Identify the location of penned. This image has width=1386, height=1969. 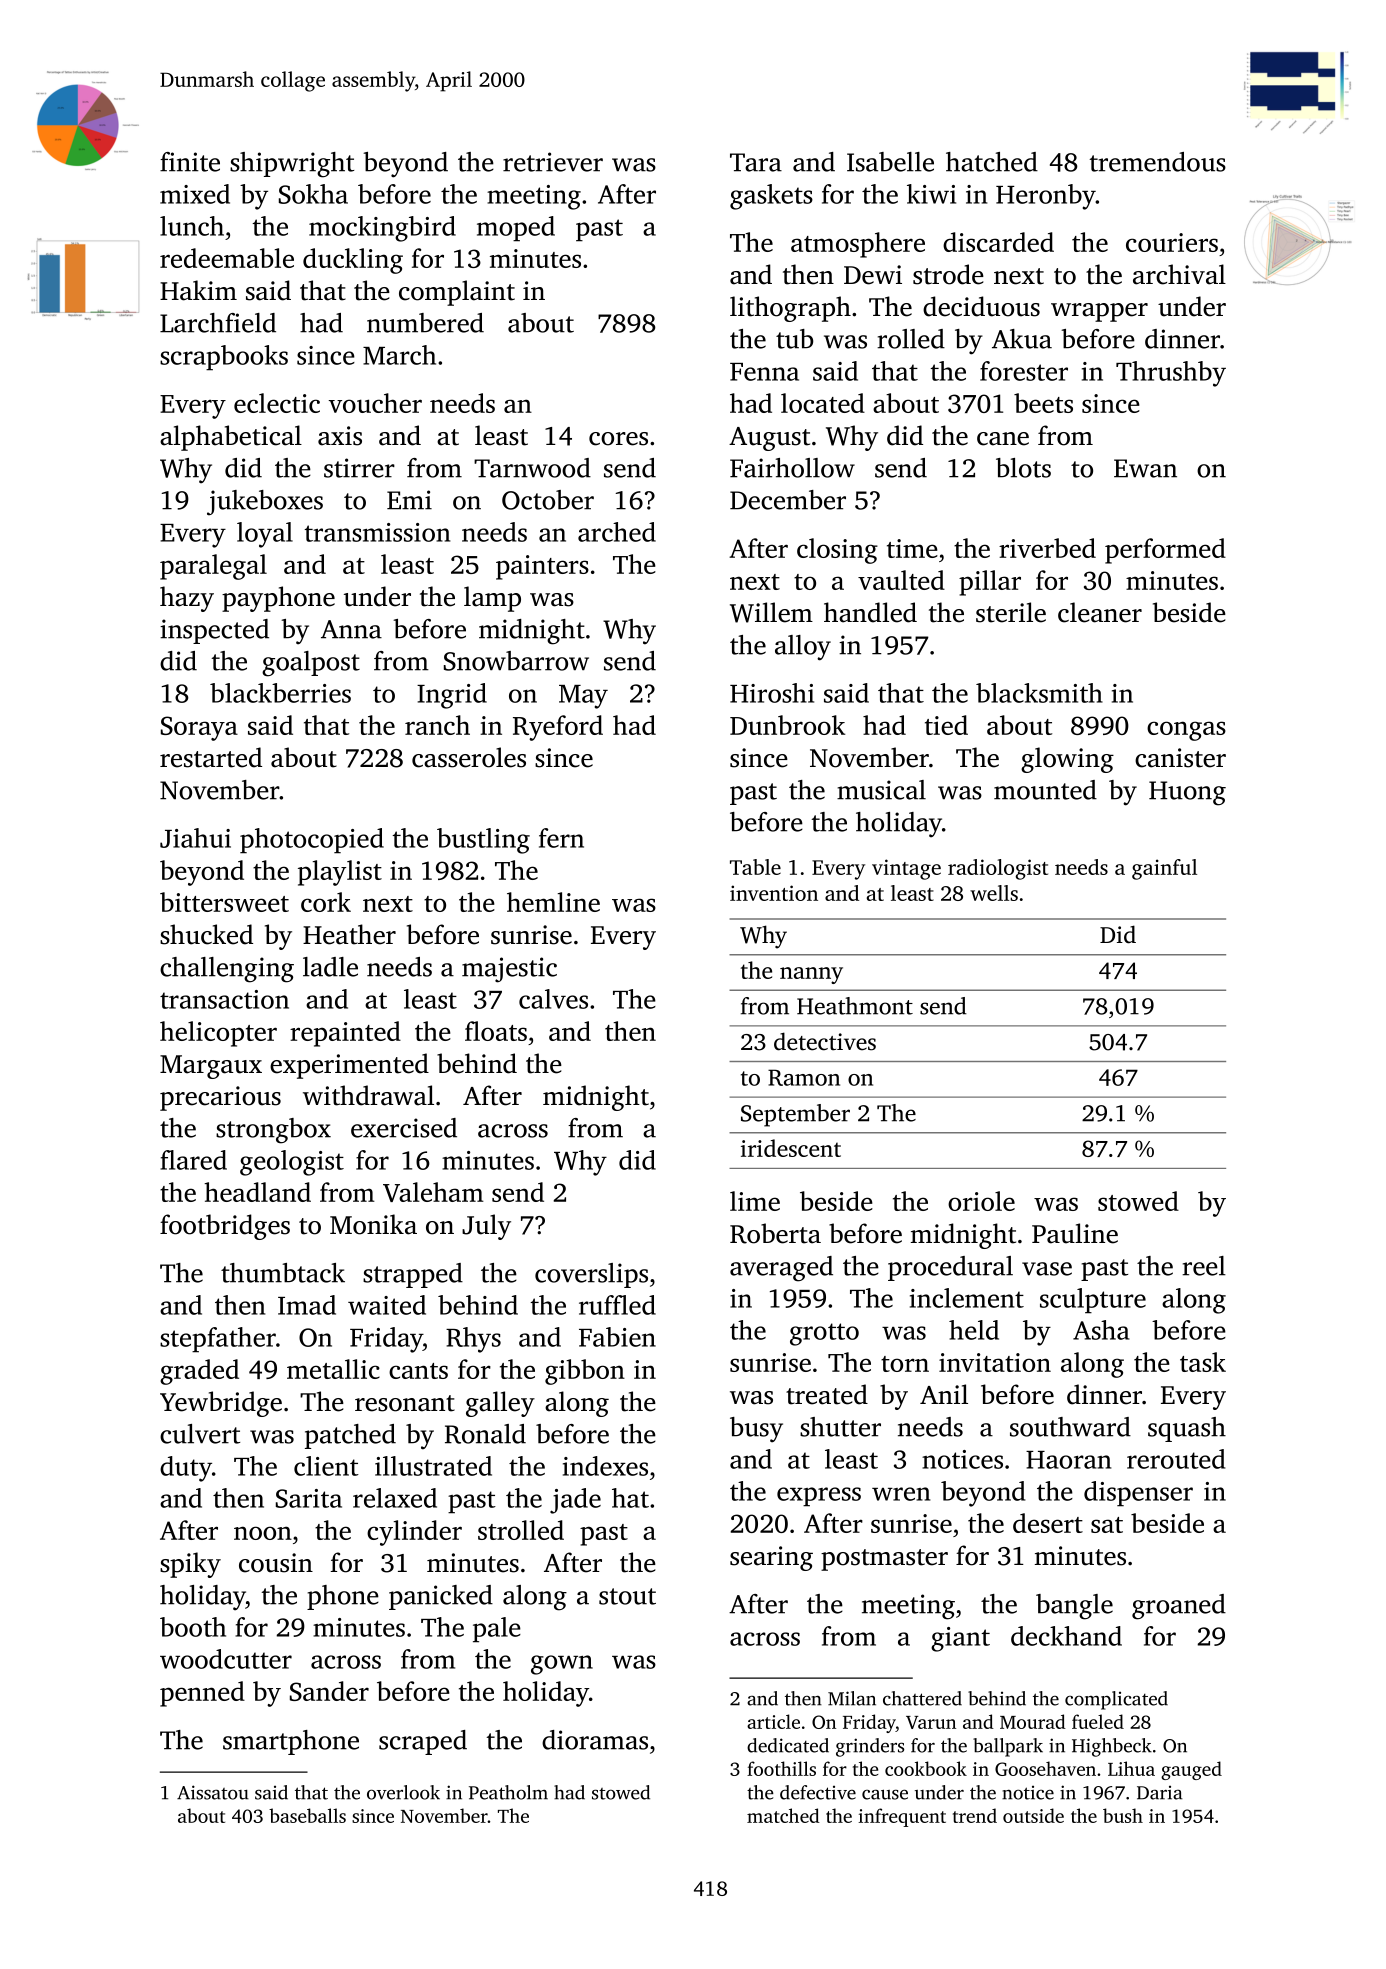
(202, 1694).
